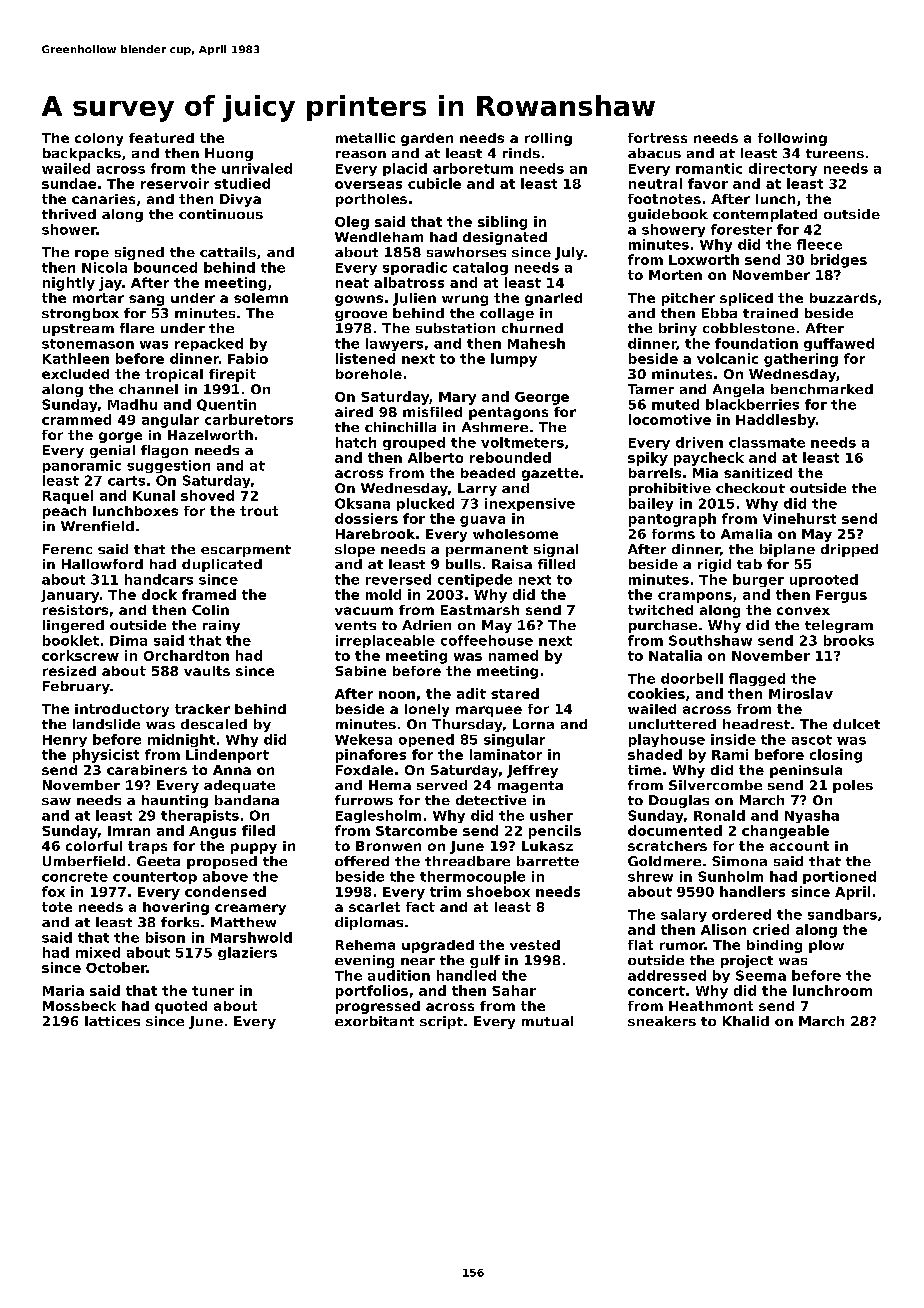 This image has width=924, height=1308. Describe the element at coordinates (75, 610) in the image. I see `resistors` at that location.
